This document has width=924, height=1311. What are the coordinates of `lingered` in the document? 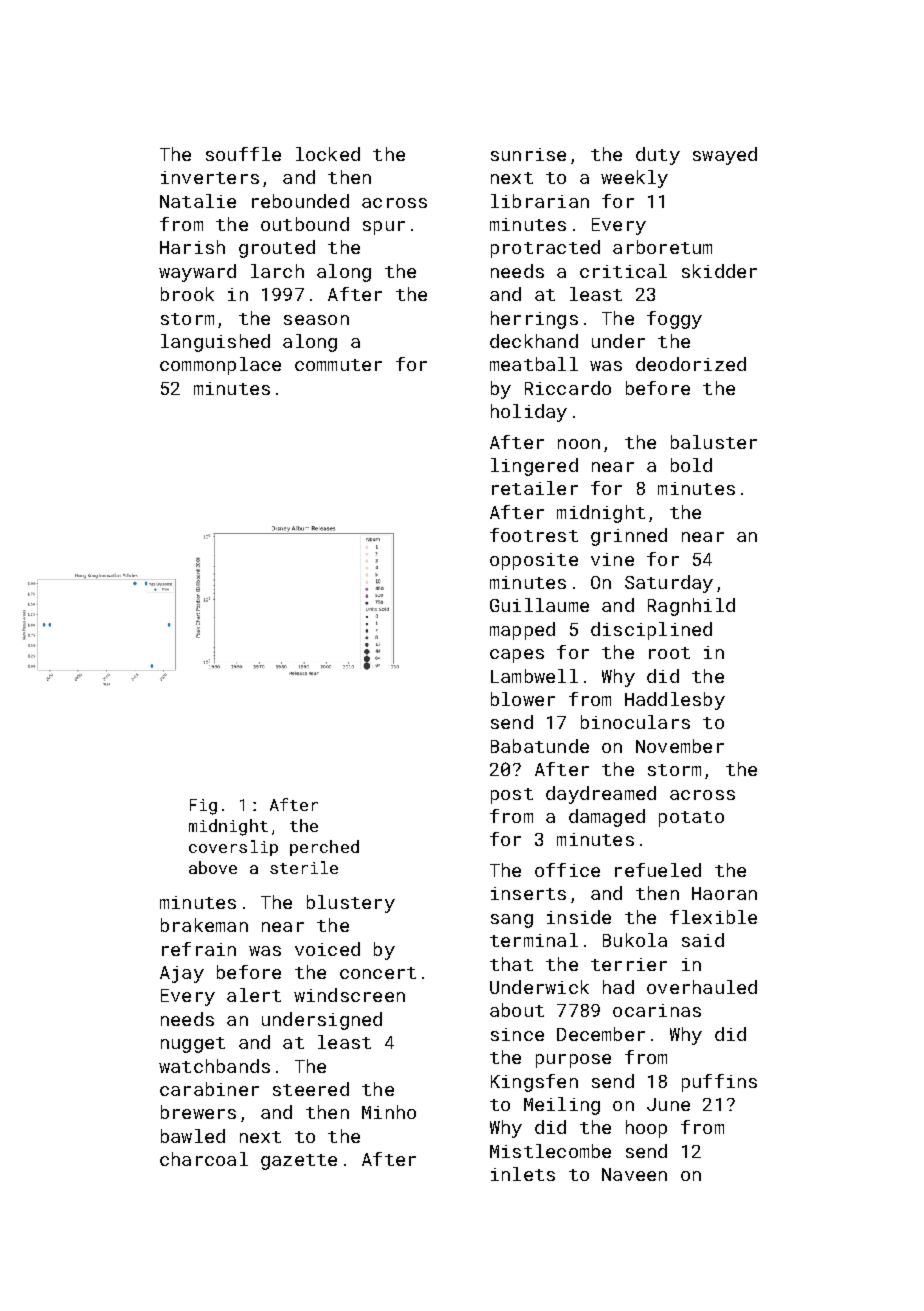 It's located at (534, 467).
